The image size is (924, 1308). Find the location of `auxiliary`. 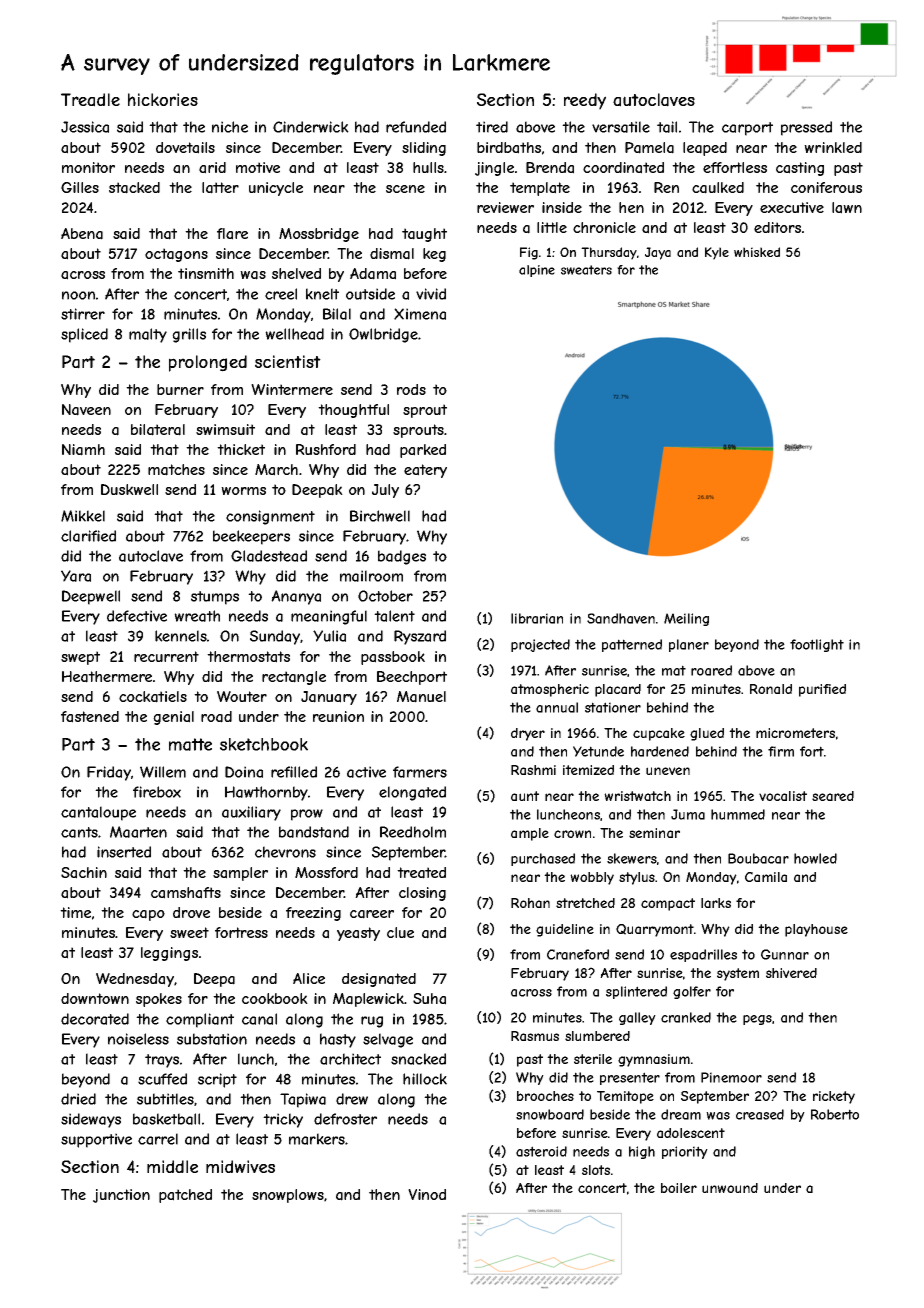

auxiliary is located at coordinates (251, 813).
